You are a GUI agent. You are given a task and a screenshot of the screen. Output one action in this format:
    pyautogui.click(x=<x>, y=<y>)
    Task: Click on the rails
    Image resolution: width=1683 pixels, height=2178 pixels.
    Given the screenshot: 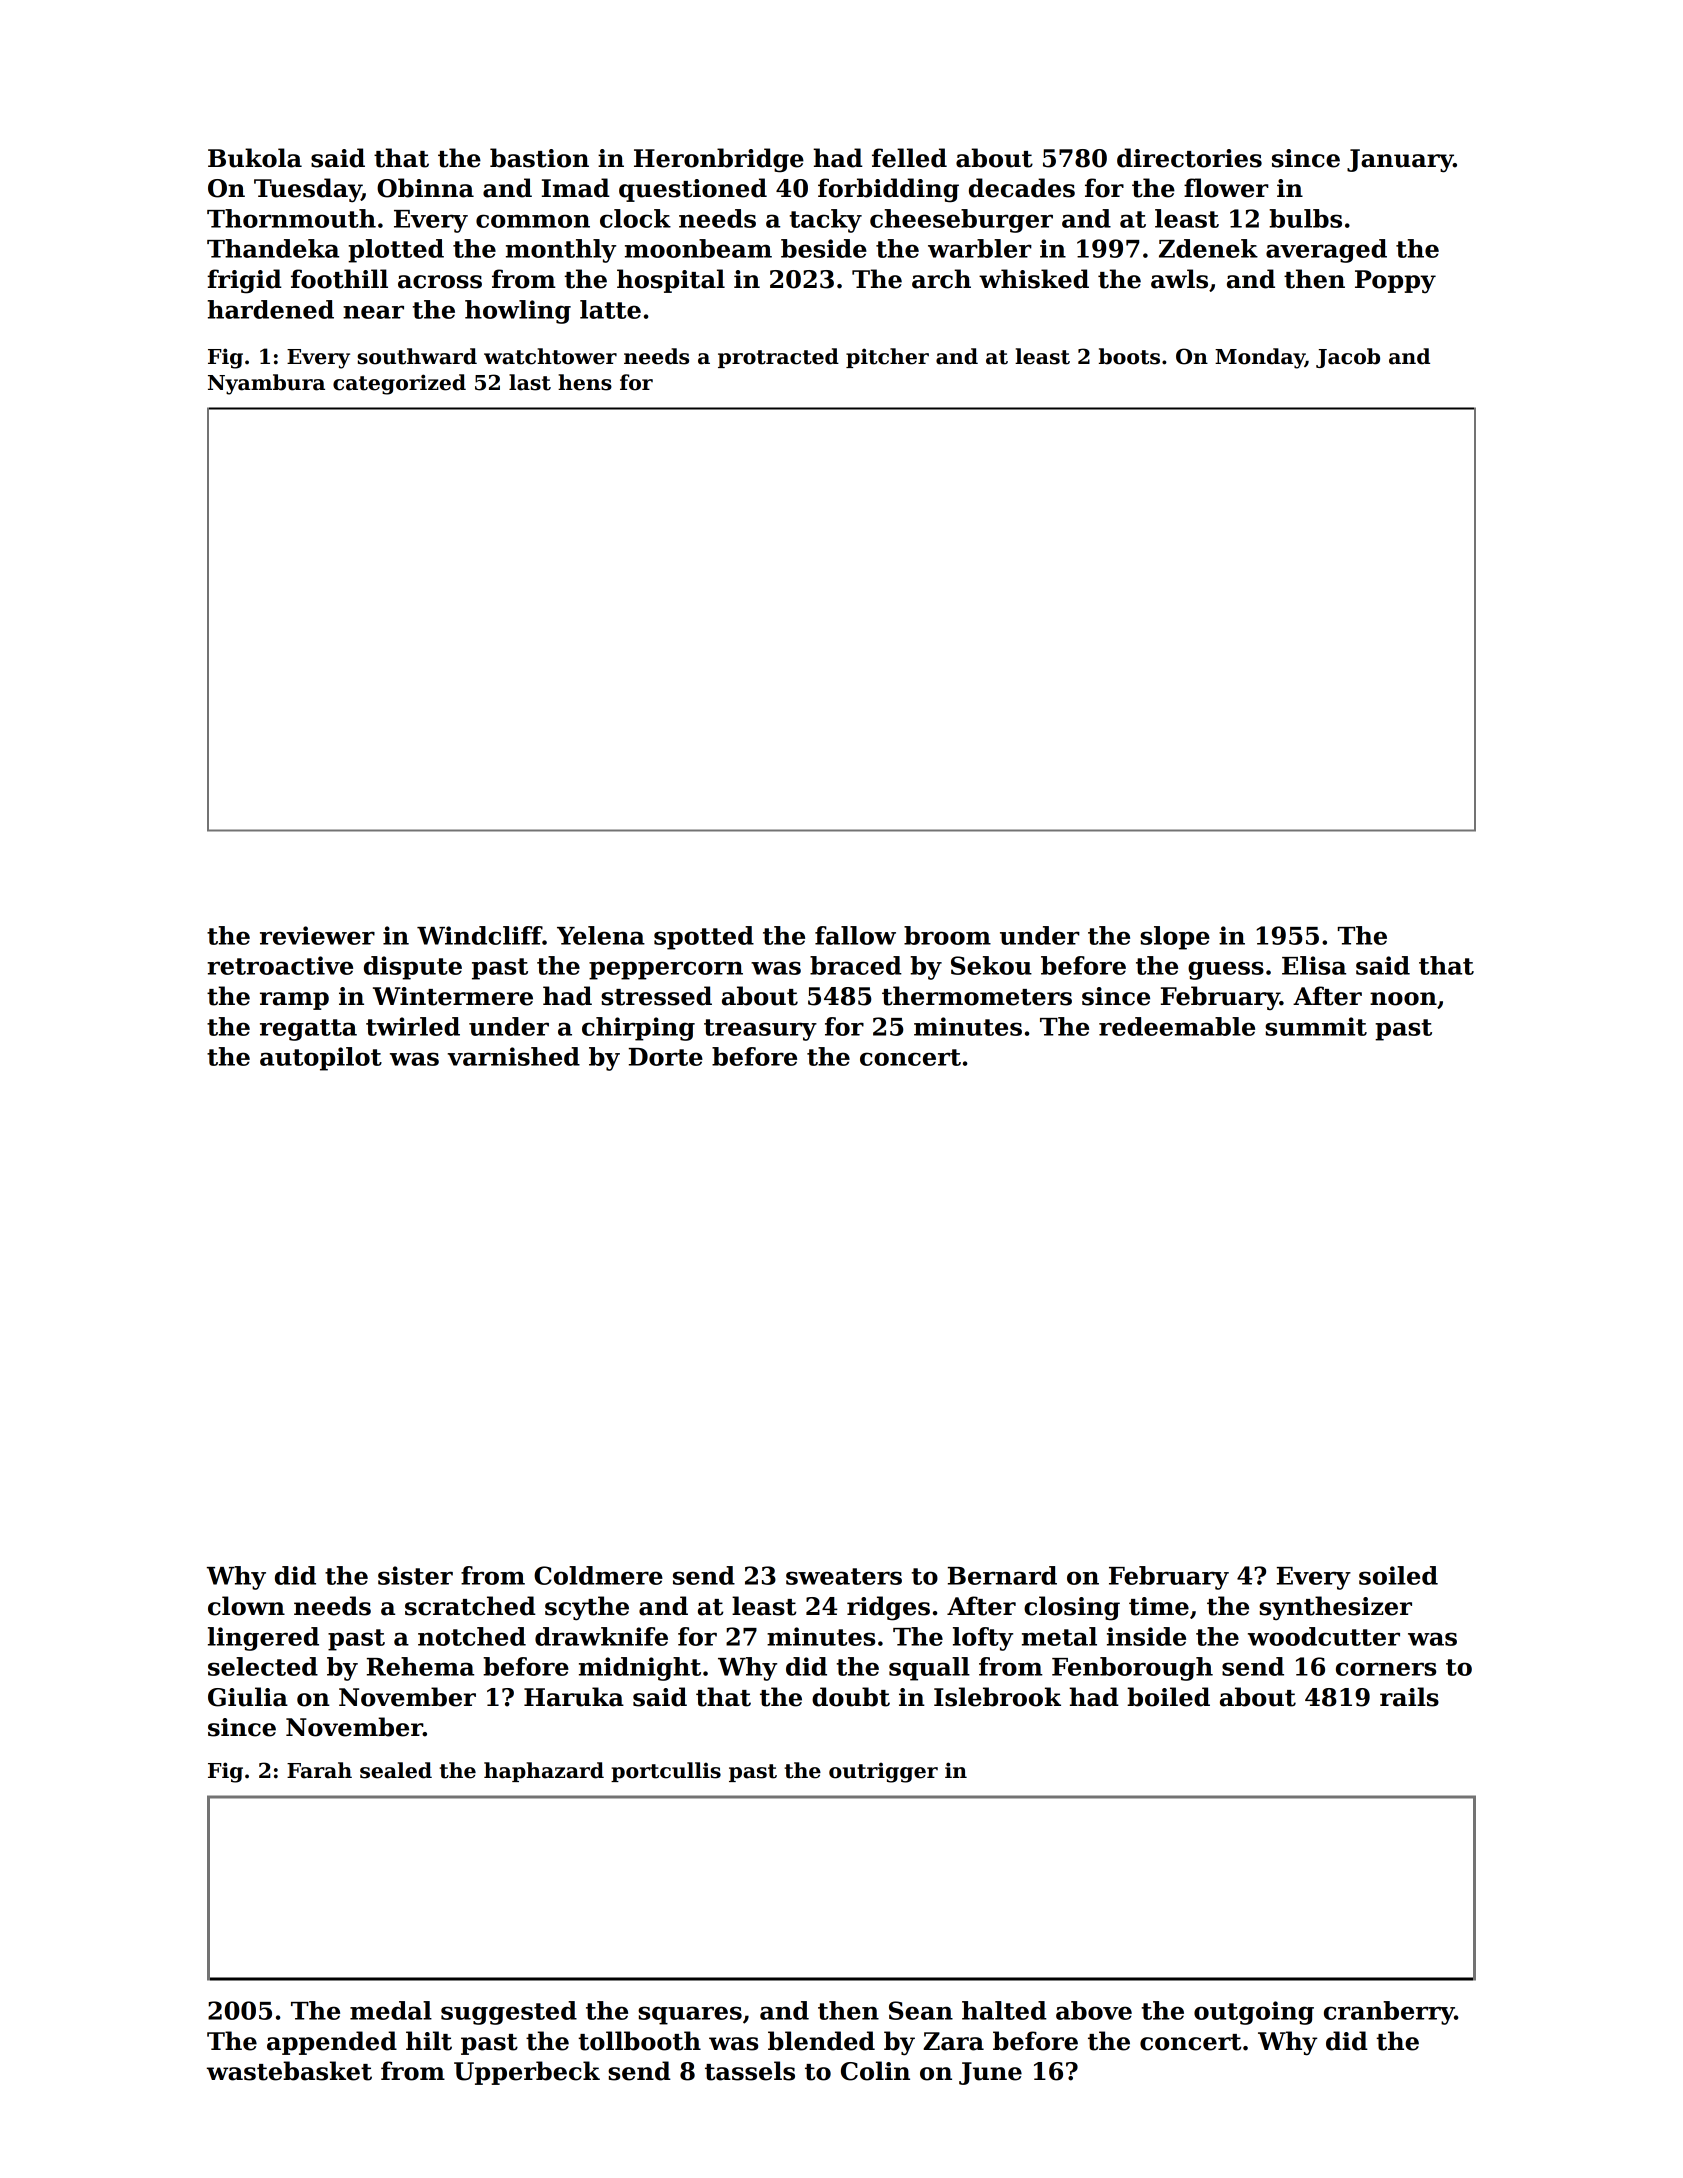 What is the action you would take?
    pyautogui.click(x=1409, y=1697)
